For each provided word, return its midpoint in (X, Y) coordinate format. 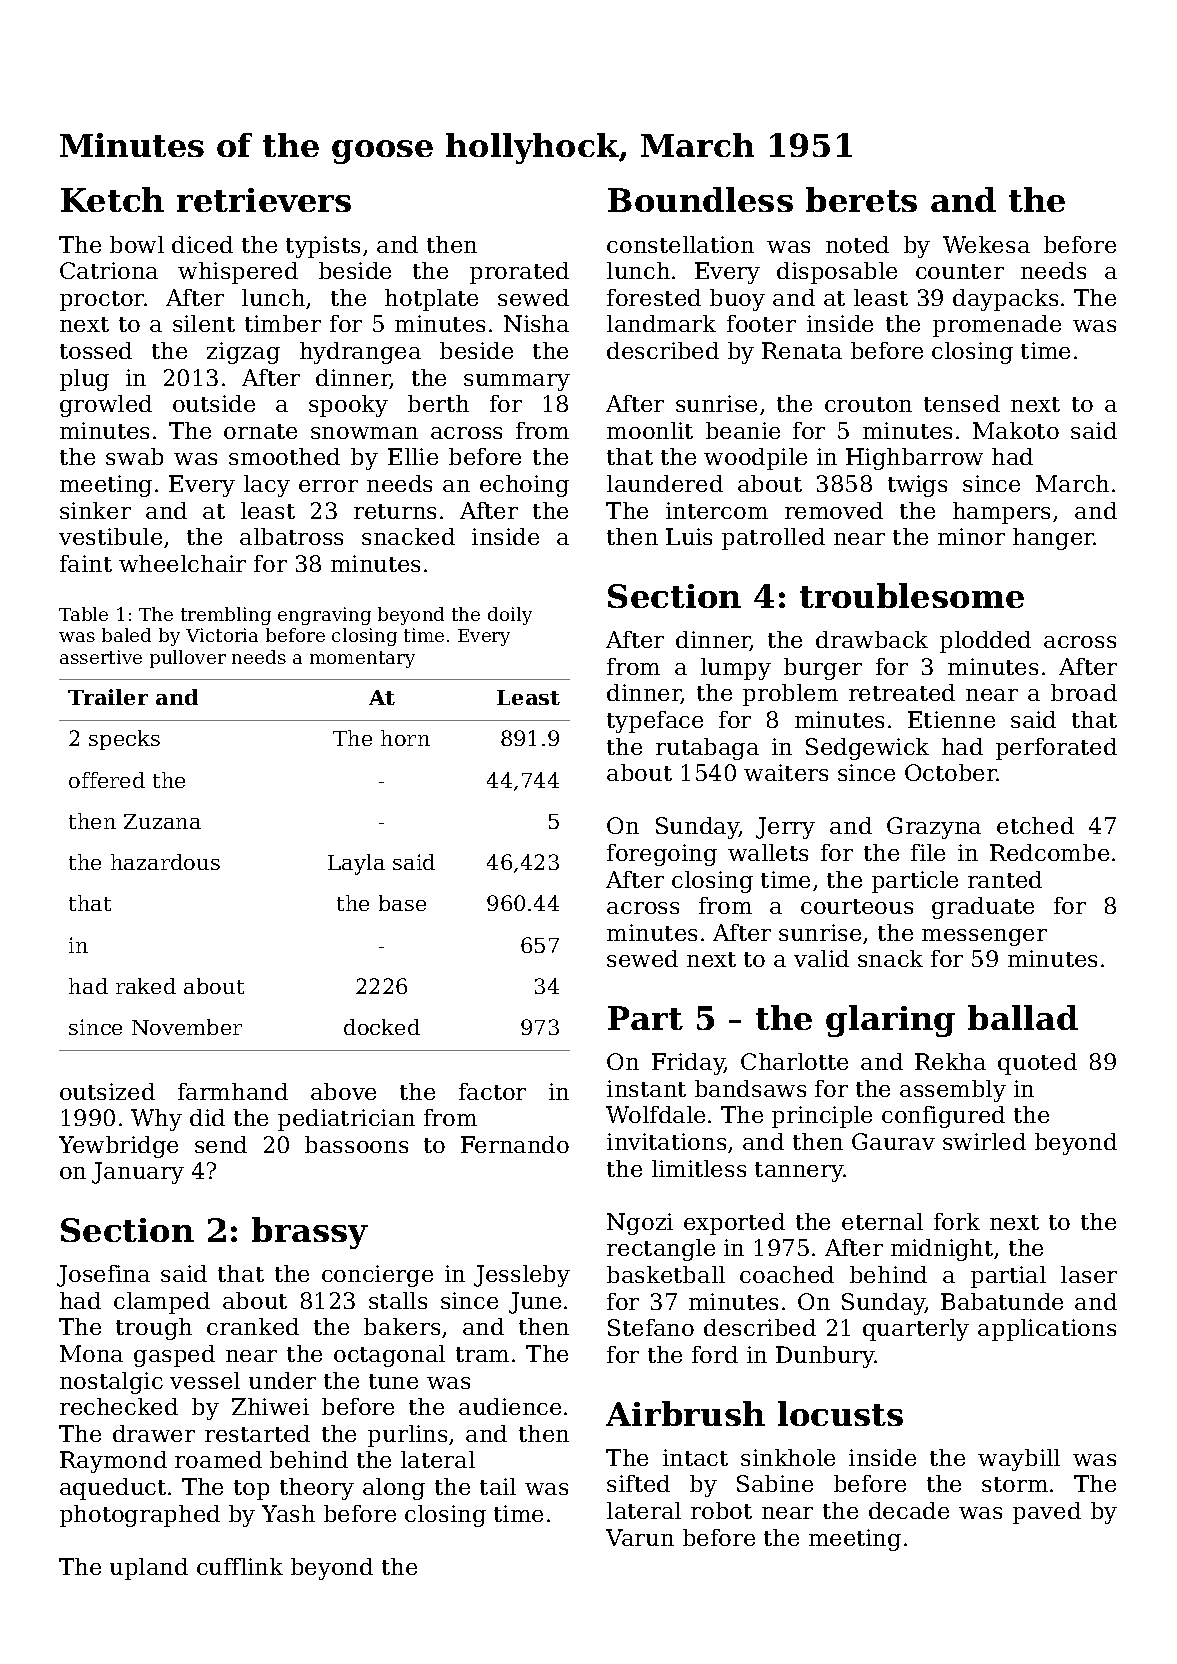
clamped (162, 1303)
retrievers (264, 200)
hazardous (165, 862)
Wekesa (986, 244)
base (402, 903)
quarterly (916, 1330)
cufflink (240, 1566)
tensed (962, 403)
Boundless (700, 199)
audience (510, 1406)
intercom (717, 510)
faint (86, 563)
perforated (1056, 749)
